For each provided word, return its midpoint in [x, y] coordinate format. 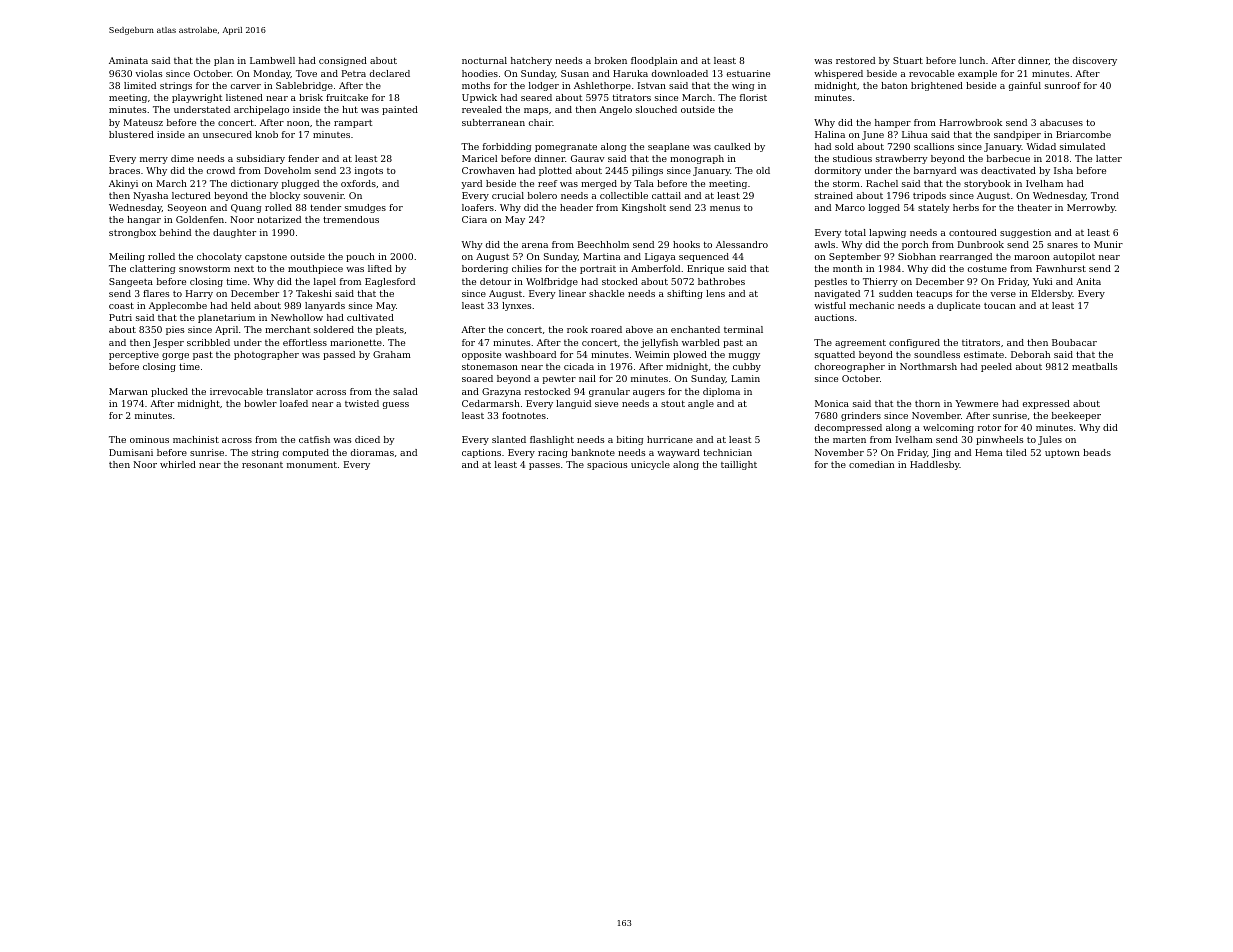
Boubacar [1074, 342]
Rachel [882, 183]
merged [599, 184]
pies [175, 330]
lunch [972, 60]
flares [156, 293]
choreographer [850, 367]
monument [312, 464]
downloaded [680, 73]
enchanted [695, 329]
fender [303, 158]
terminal [743, 329]
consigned [343, 61]
